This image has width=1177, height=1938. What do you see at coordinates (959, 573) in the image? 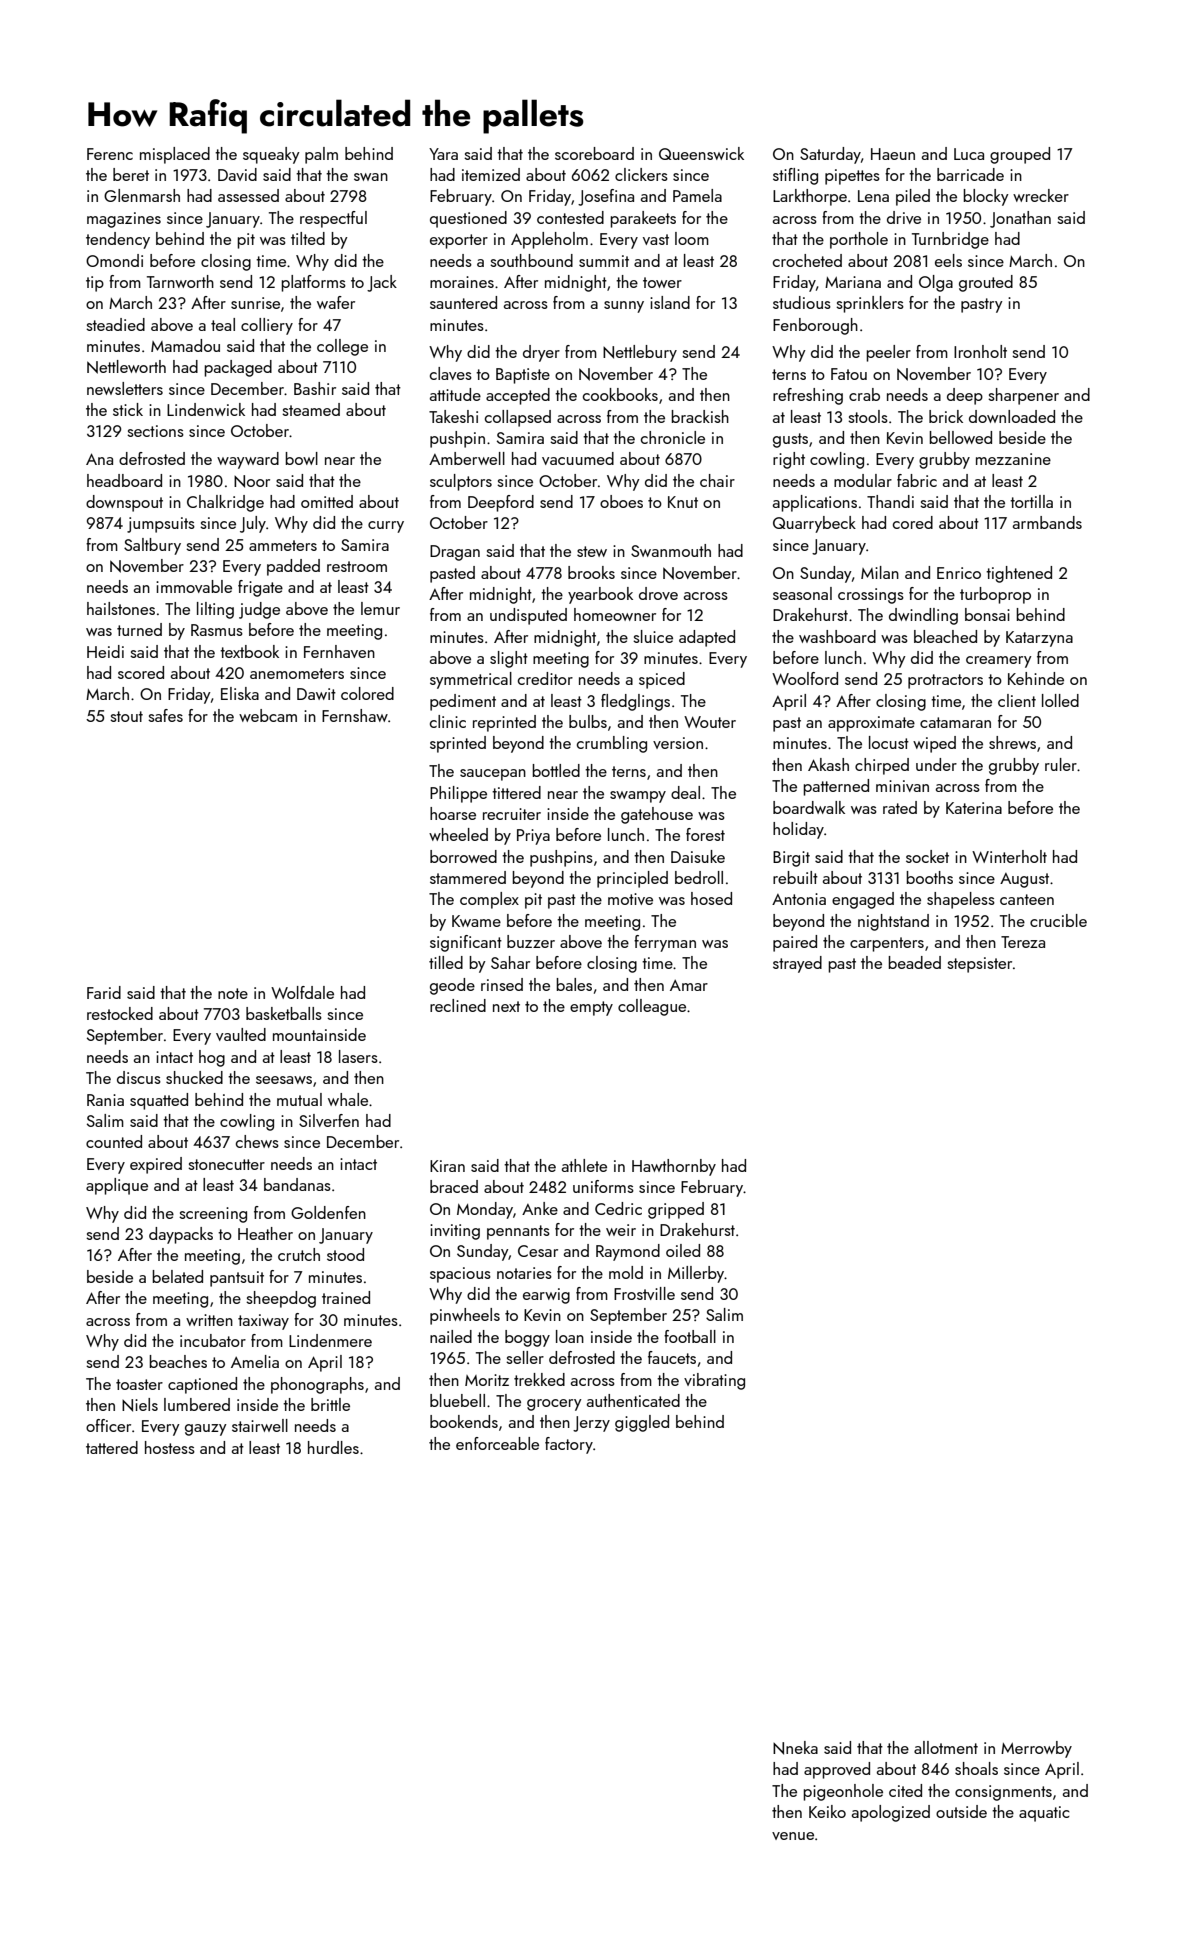
I see `Enrico` at bounding box center [959, 573].
